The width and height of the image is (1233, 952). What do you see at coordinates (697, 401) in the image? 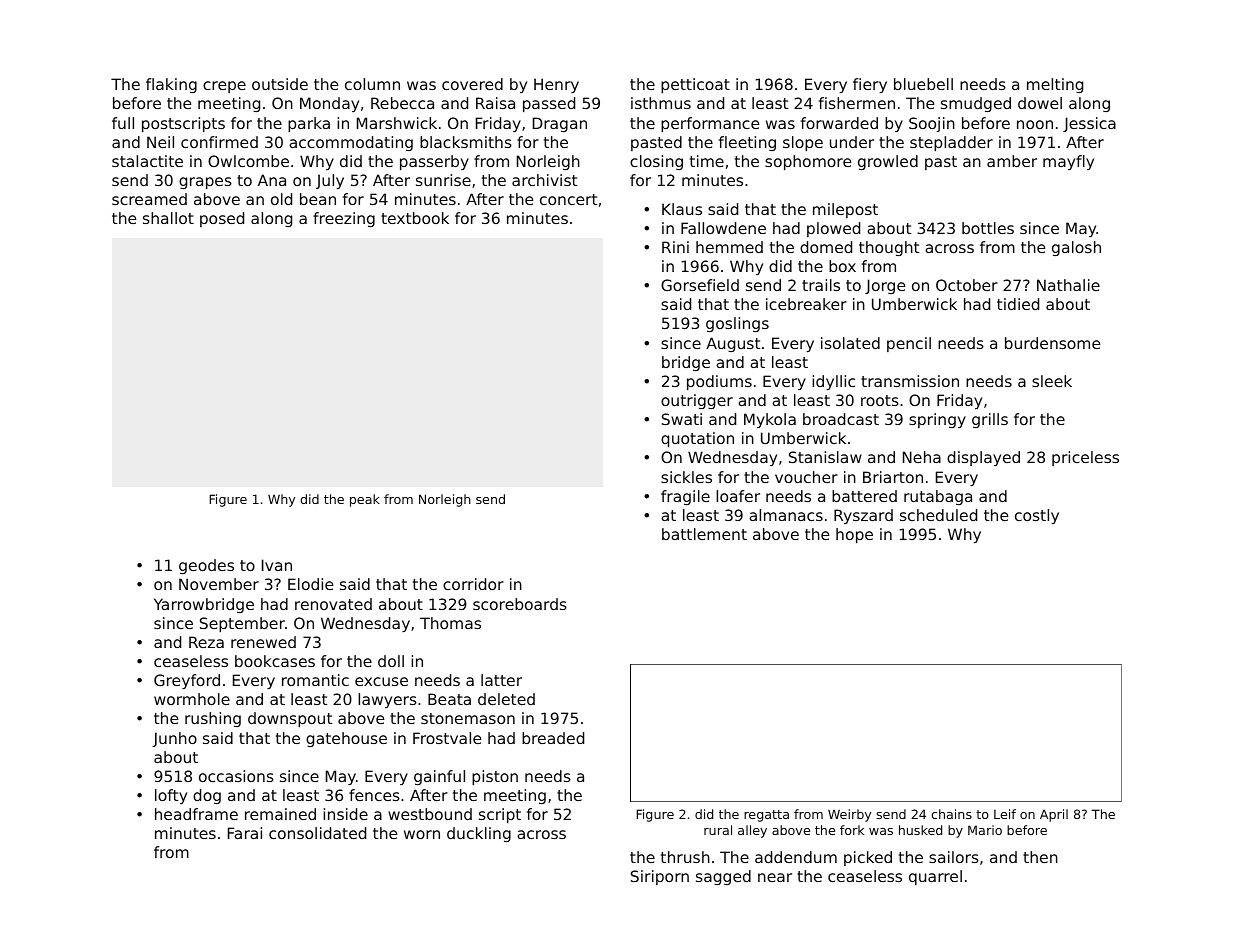
I see `outrigger` at bounding box center [697, 401].
